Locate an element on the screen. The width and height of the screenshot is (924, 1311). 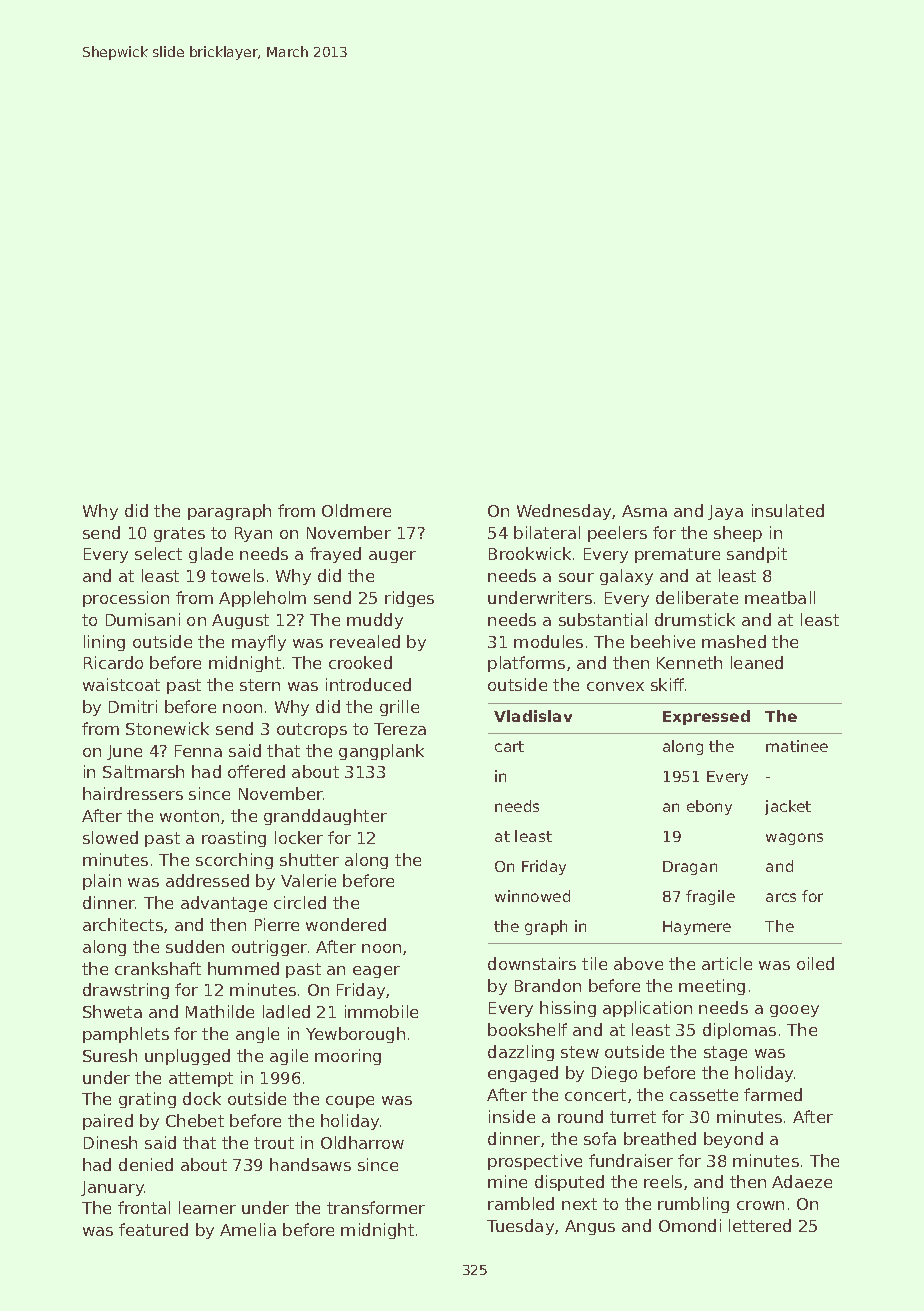
select is located at coordinates (158, 553).
